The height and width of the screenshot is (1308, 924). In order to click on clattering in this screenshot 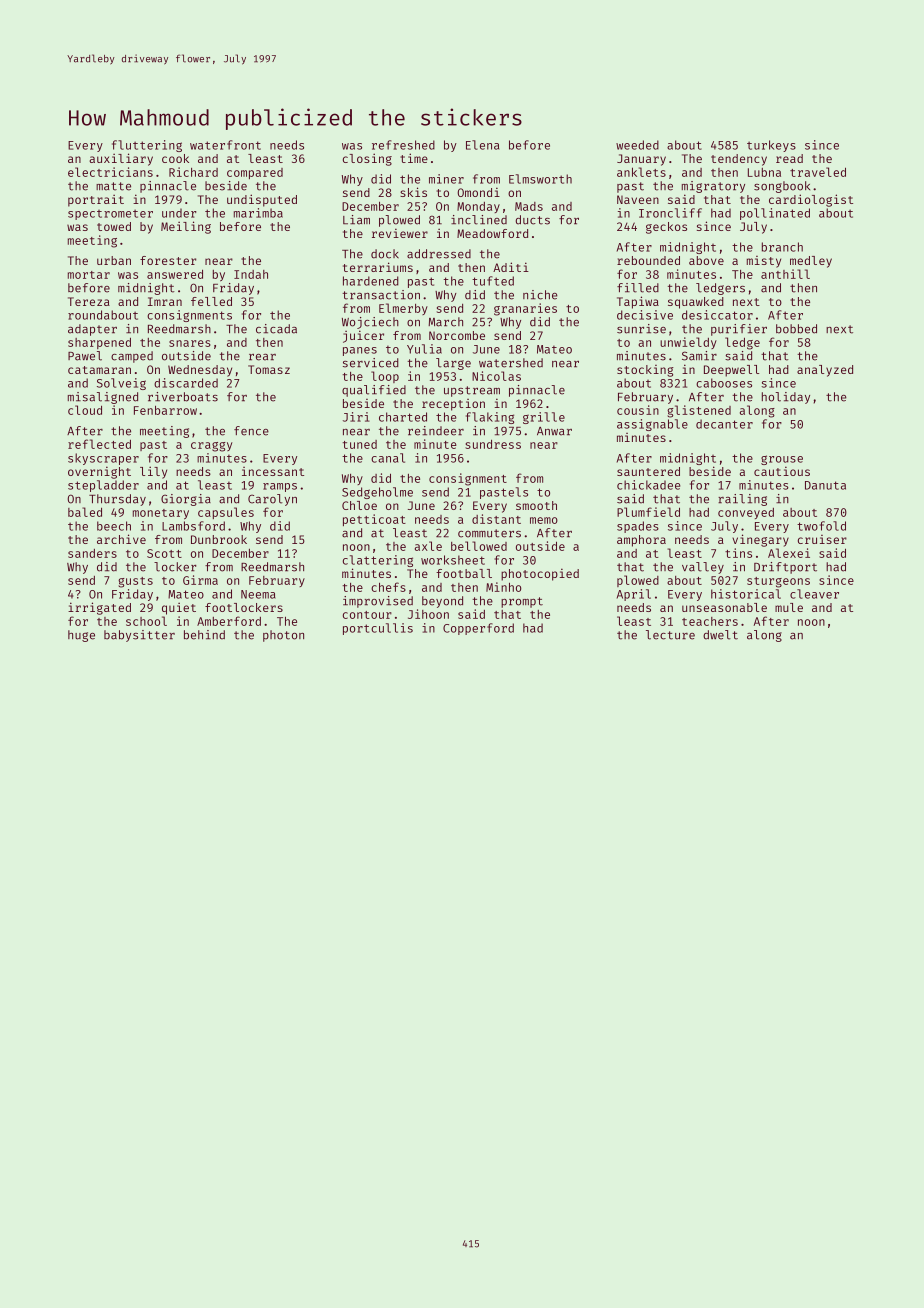, I will do `click(378, 561)`.
